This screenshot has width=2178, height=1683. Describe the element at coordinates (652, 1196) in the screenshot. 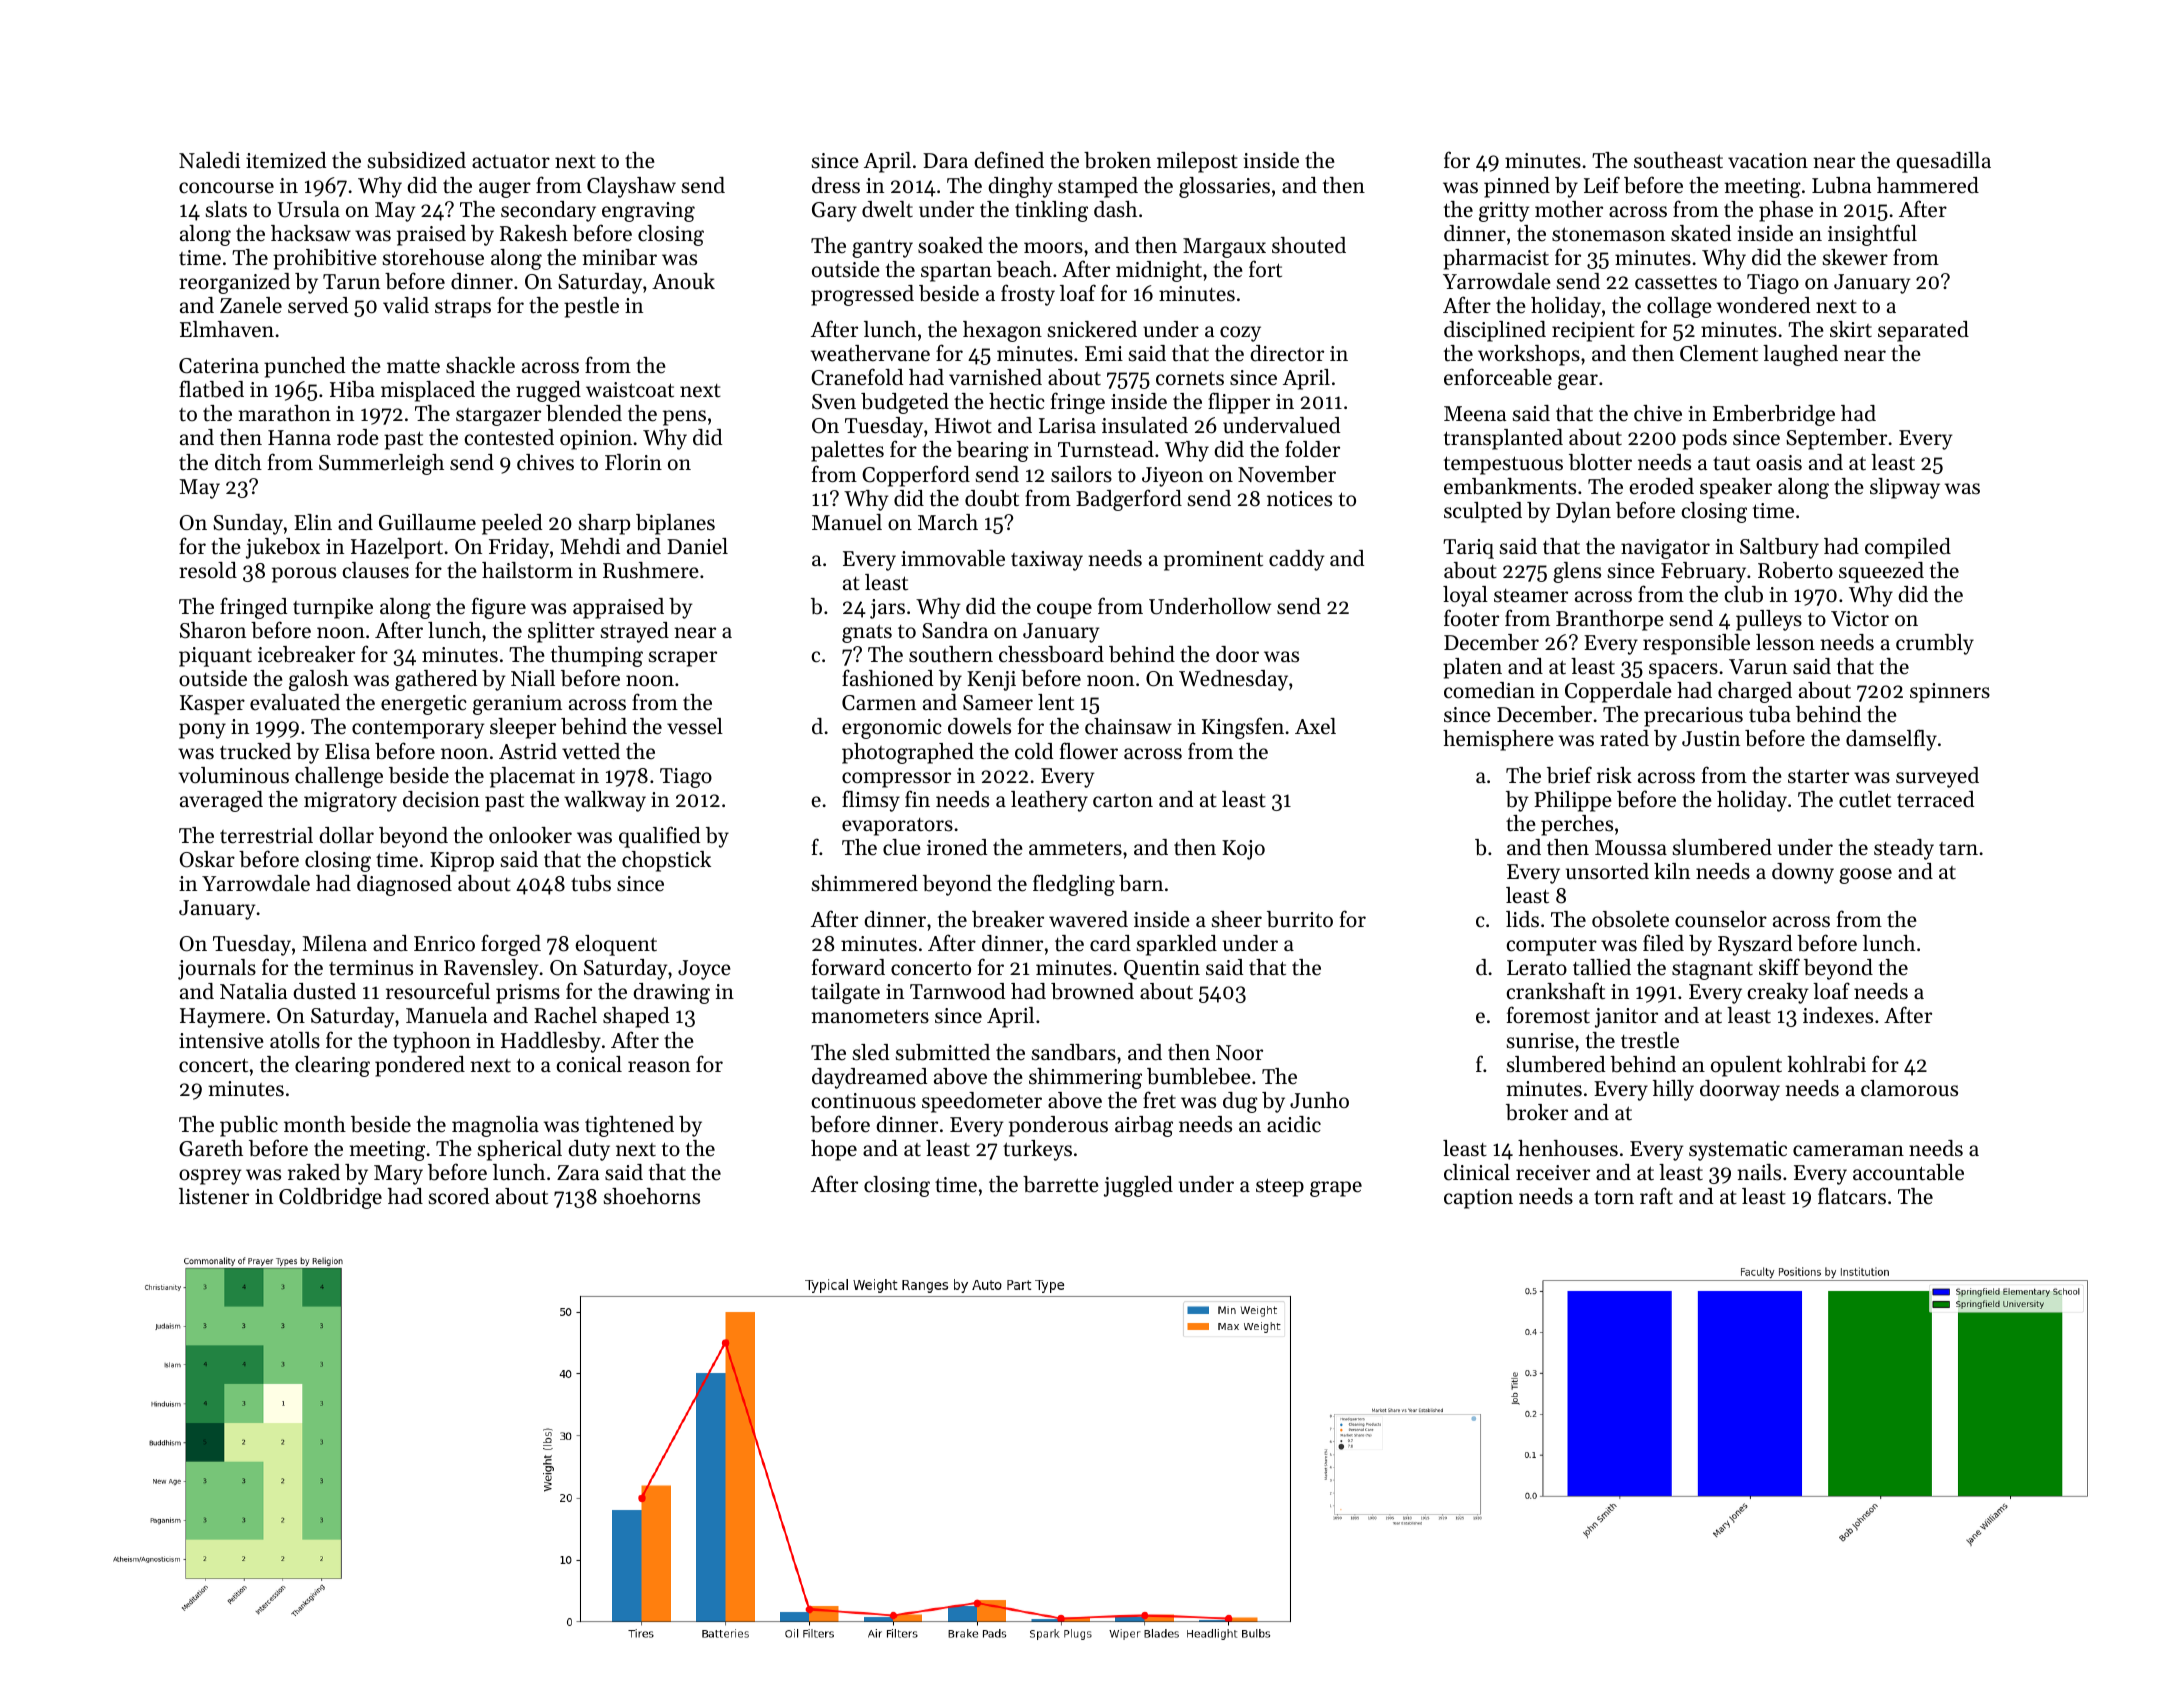

I see `shoehorns` at that location.
